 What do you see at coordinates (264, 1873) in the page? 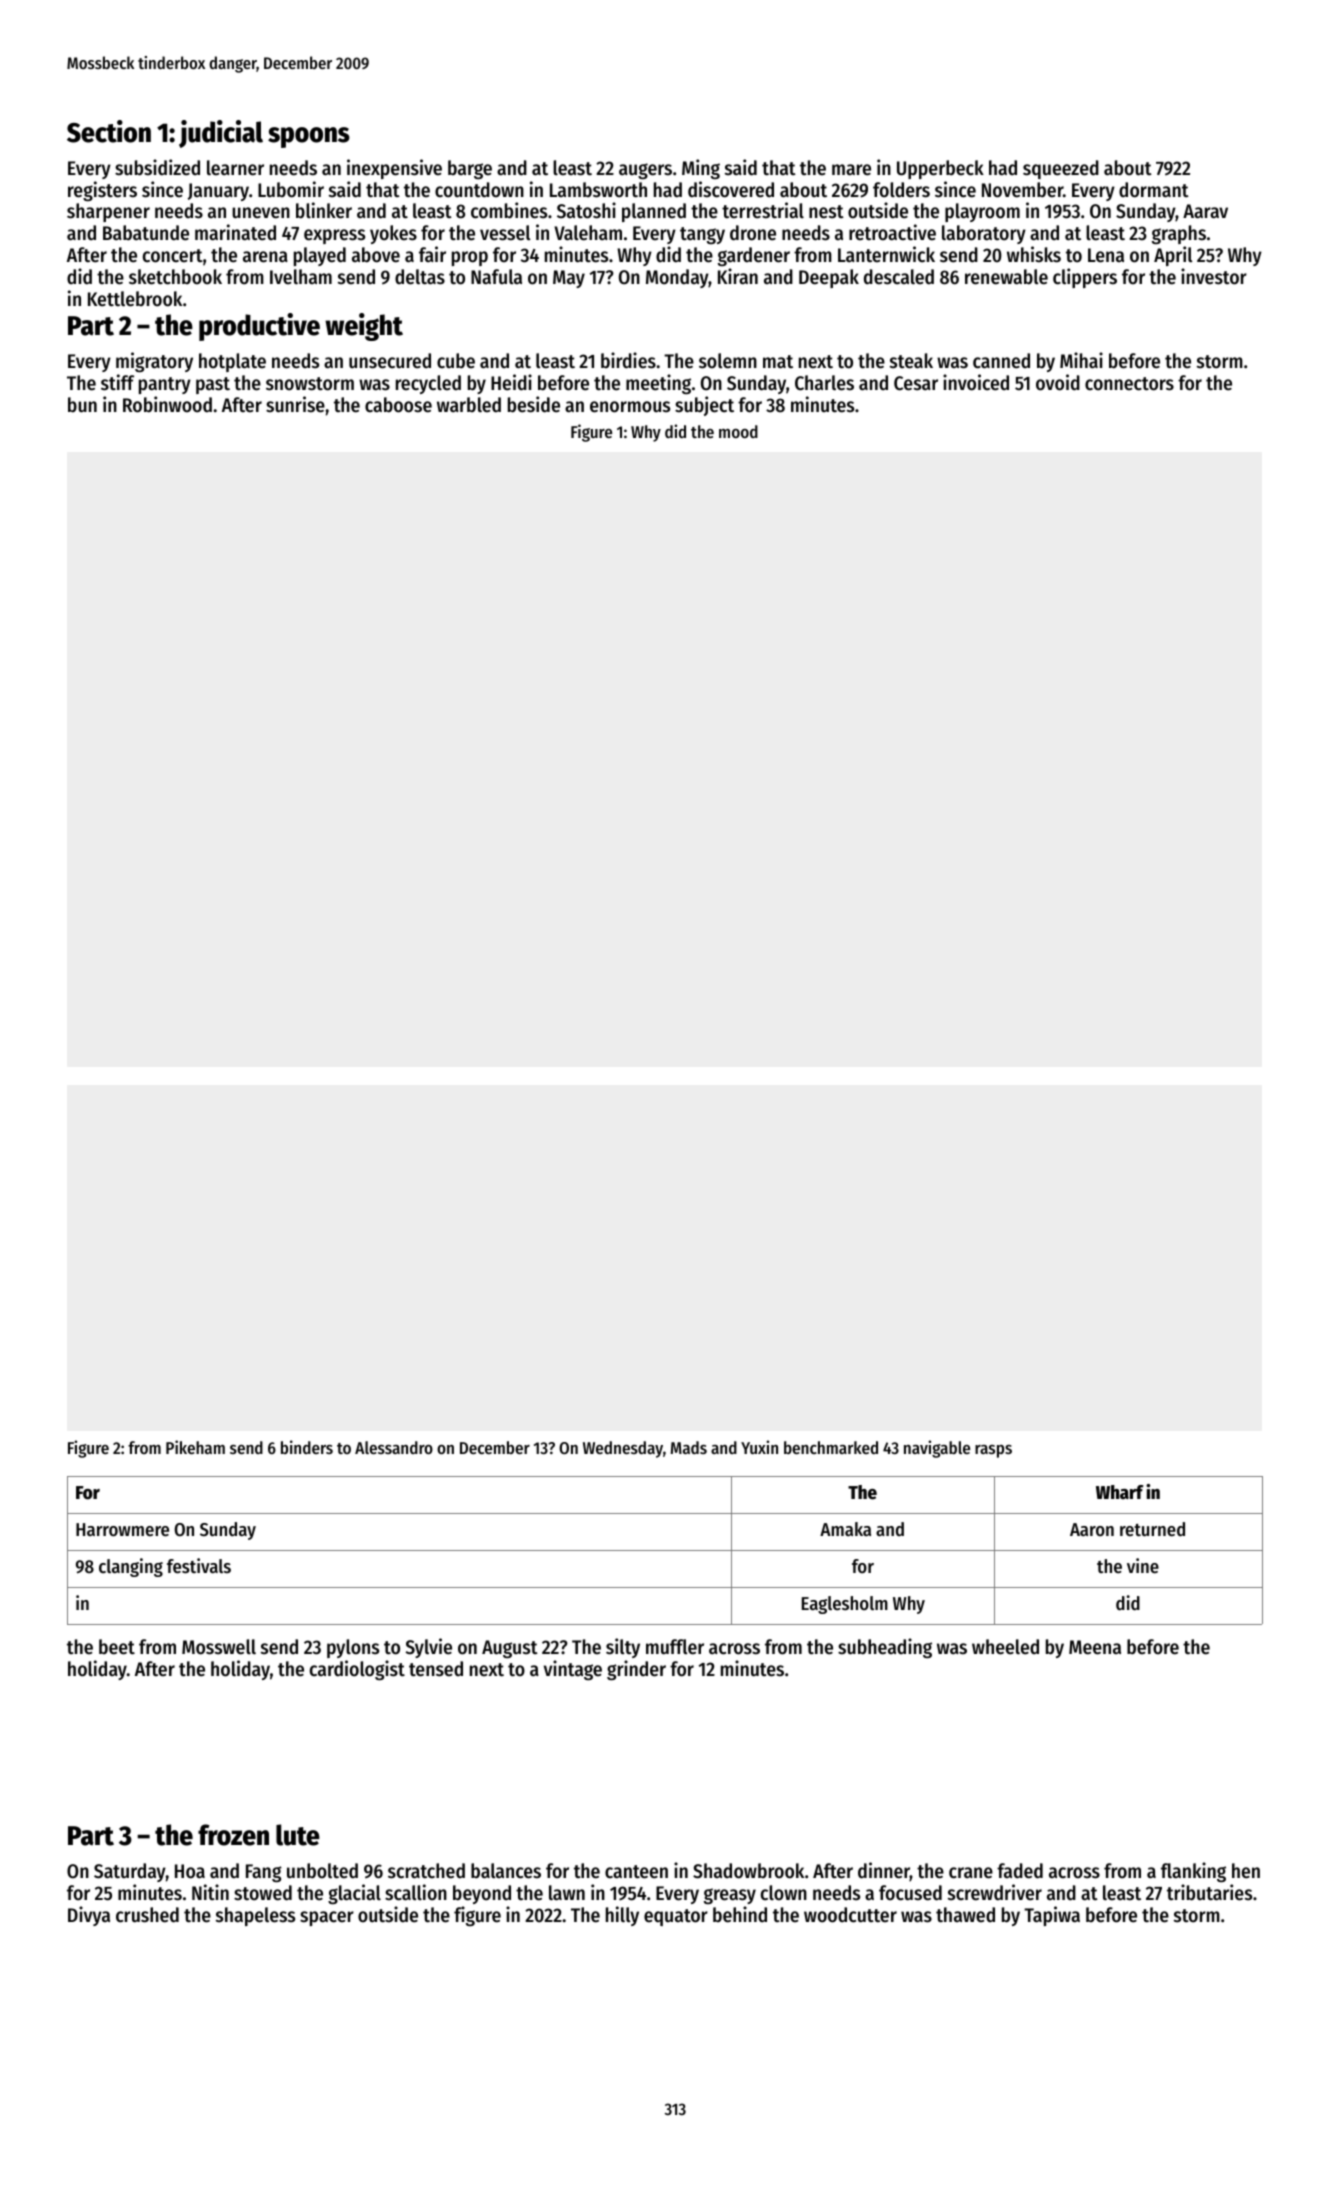
I see `Fang` at bounding box center [264, 1873].
